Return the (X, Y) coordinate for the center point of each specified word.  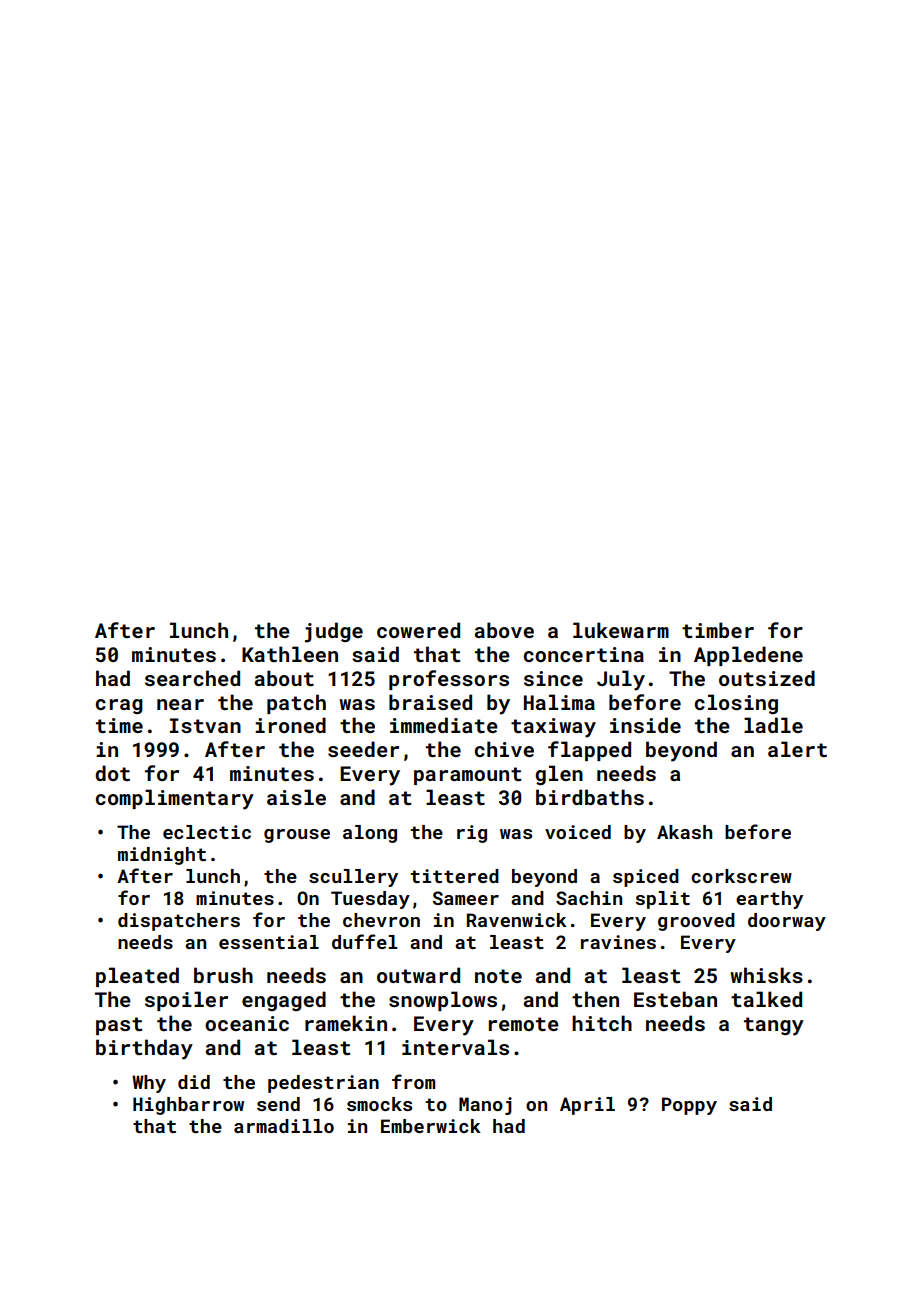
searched (192, 678)
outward (418, 975)
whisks (766, 975)
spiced (646, 878)
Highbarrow (188, 1106)
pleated (137, 977)
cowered (418, 630)
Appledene (748, 656)
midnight (162, 856)
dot (112, 773)
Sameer (466, 898)
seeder (363, 749)
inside (645, 725)
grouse (297, 836)
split (663, 900)
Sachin (589, 898)
